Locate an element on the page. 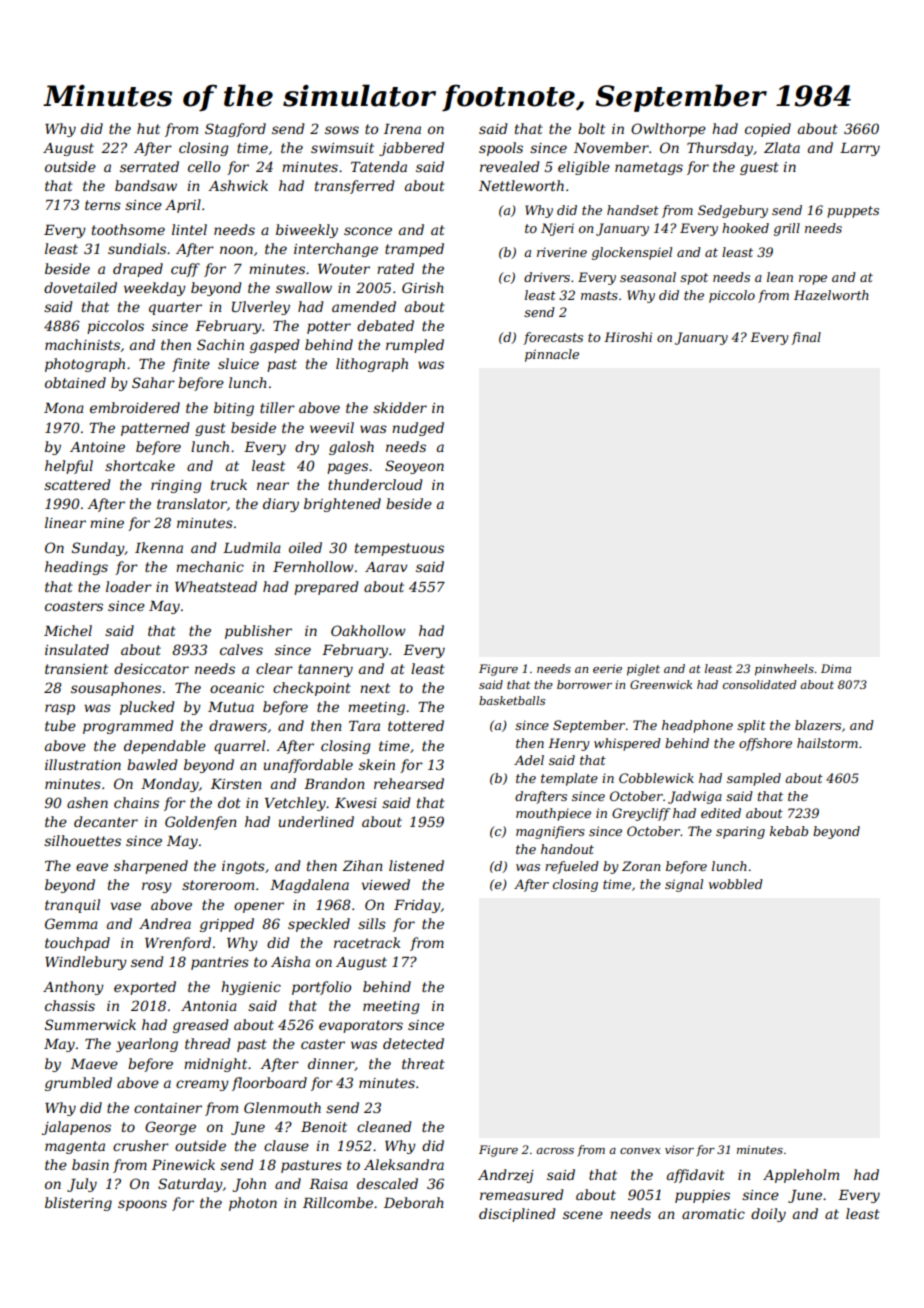 This page has width=924, height=1308. magenta is located at coordinates (75, 1147).
